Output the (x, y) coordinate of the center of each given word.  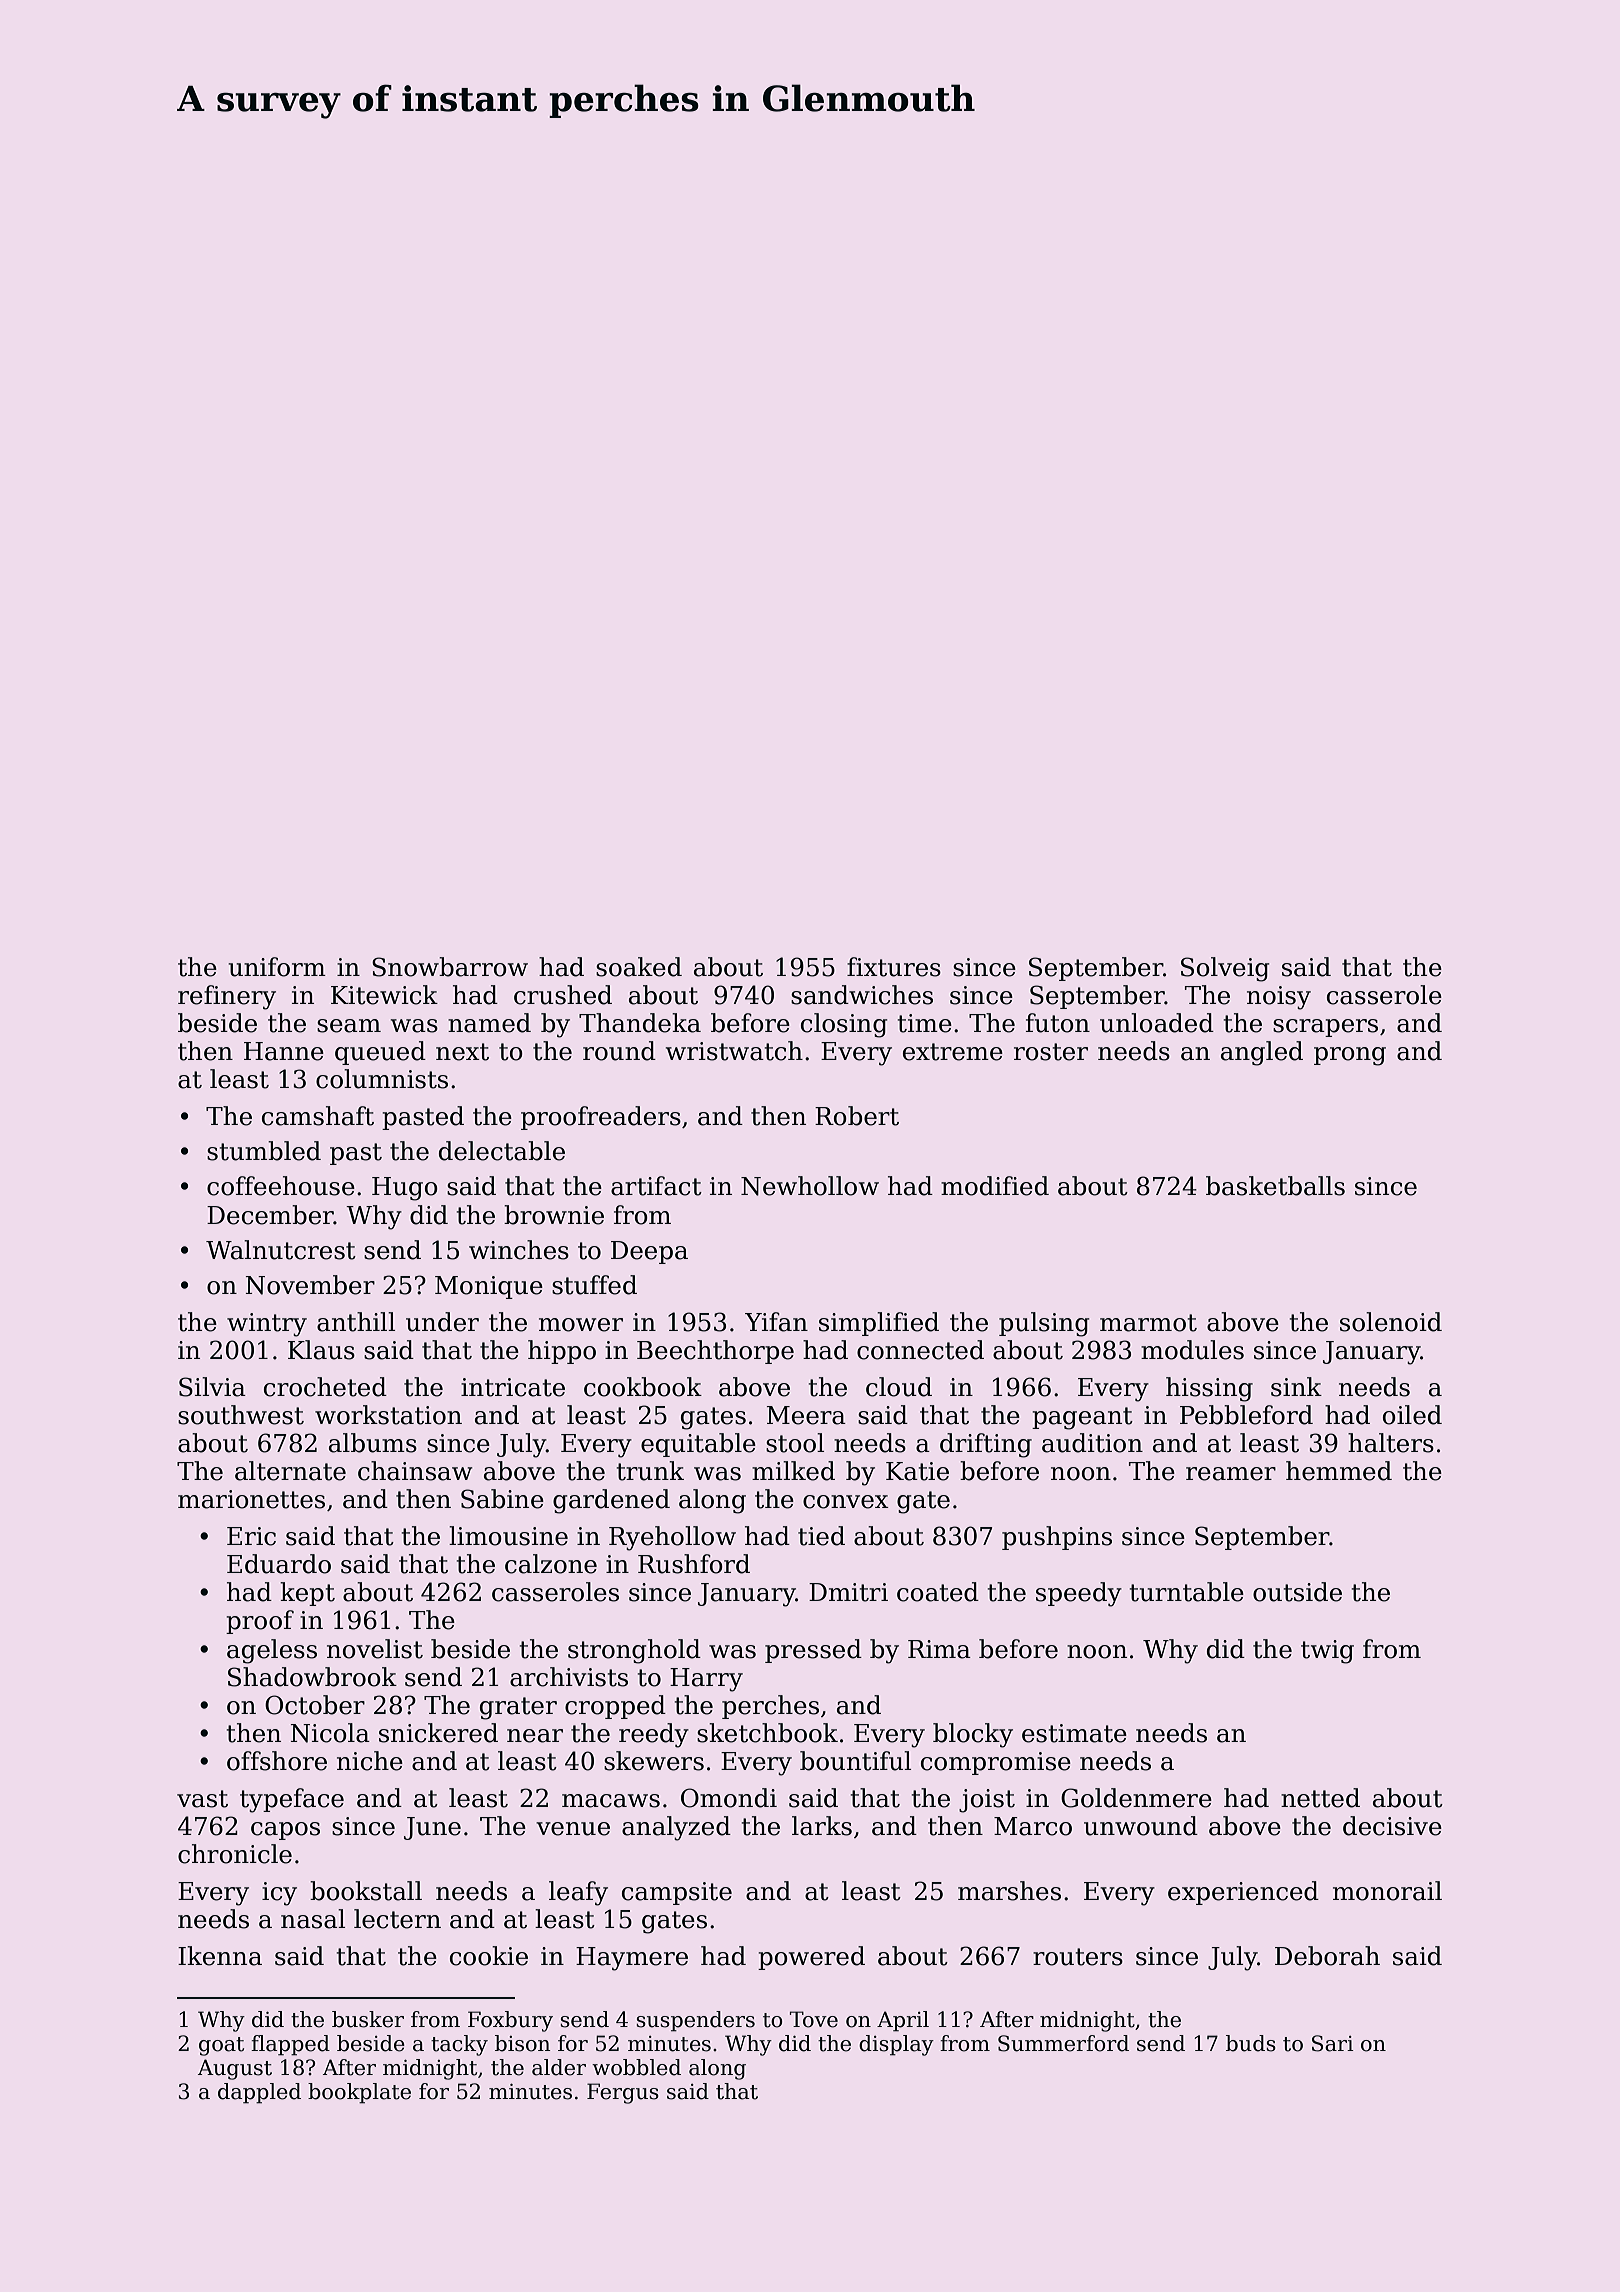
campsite (677, 1893)
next (462, 1052)
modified (995, 1186)
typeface (292, 1800)
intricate (513, 1387)
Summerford (1063, 2043)
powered (811, 1958)
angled (1262, 1053)
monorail (1387, 1891)
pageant (1082, 1418)
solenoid (1391, 1322)
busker (368, 2019)
